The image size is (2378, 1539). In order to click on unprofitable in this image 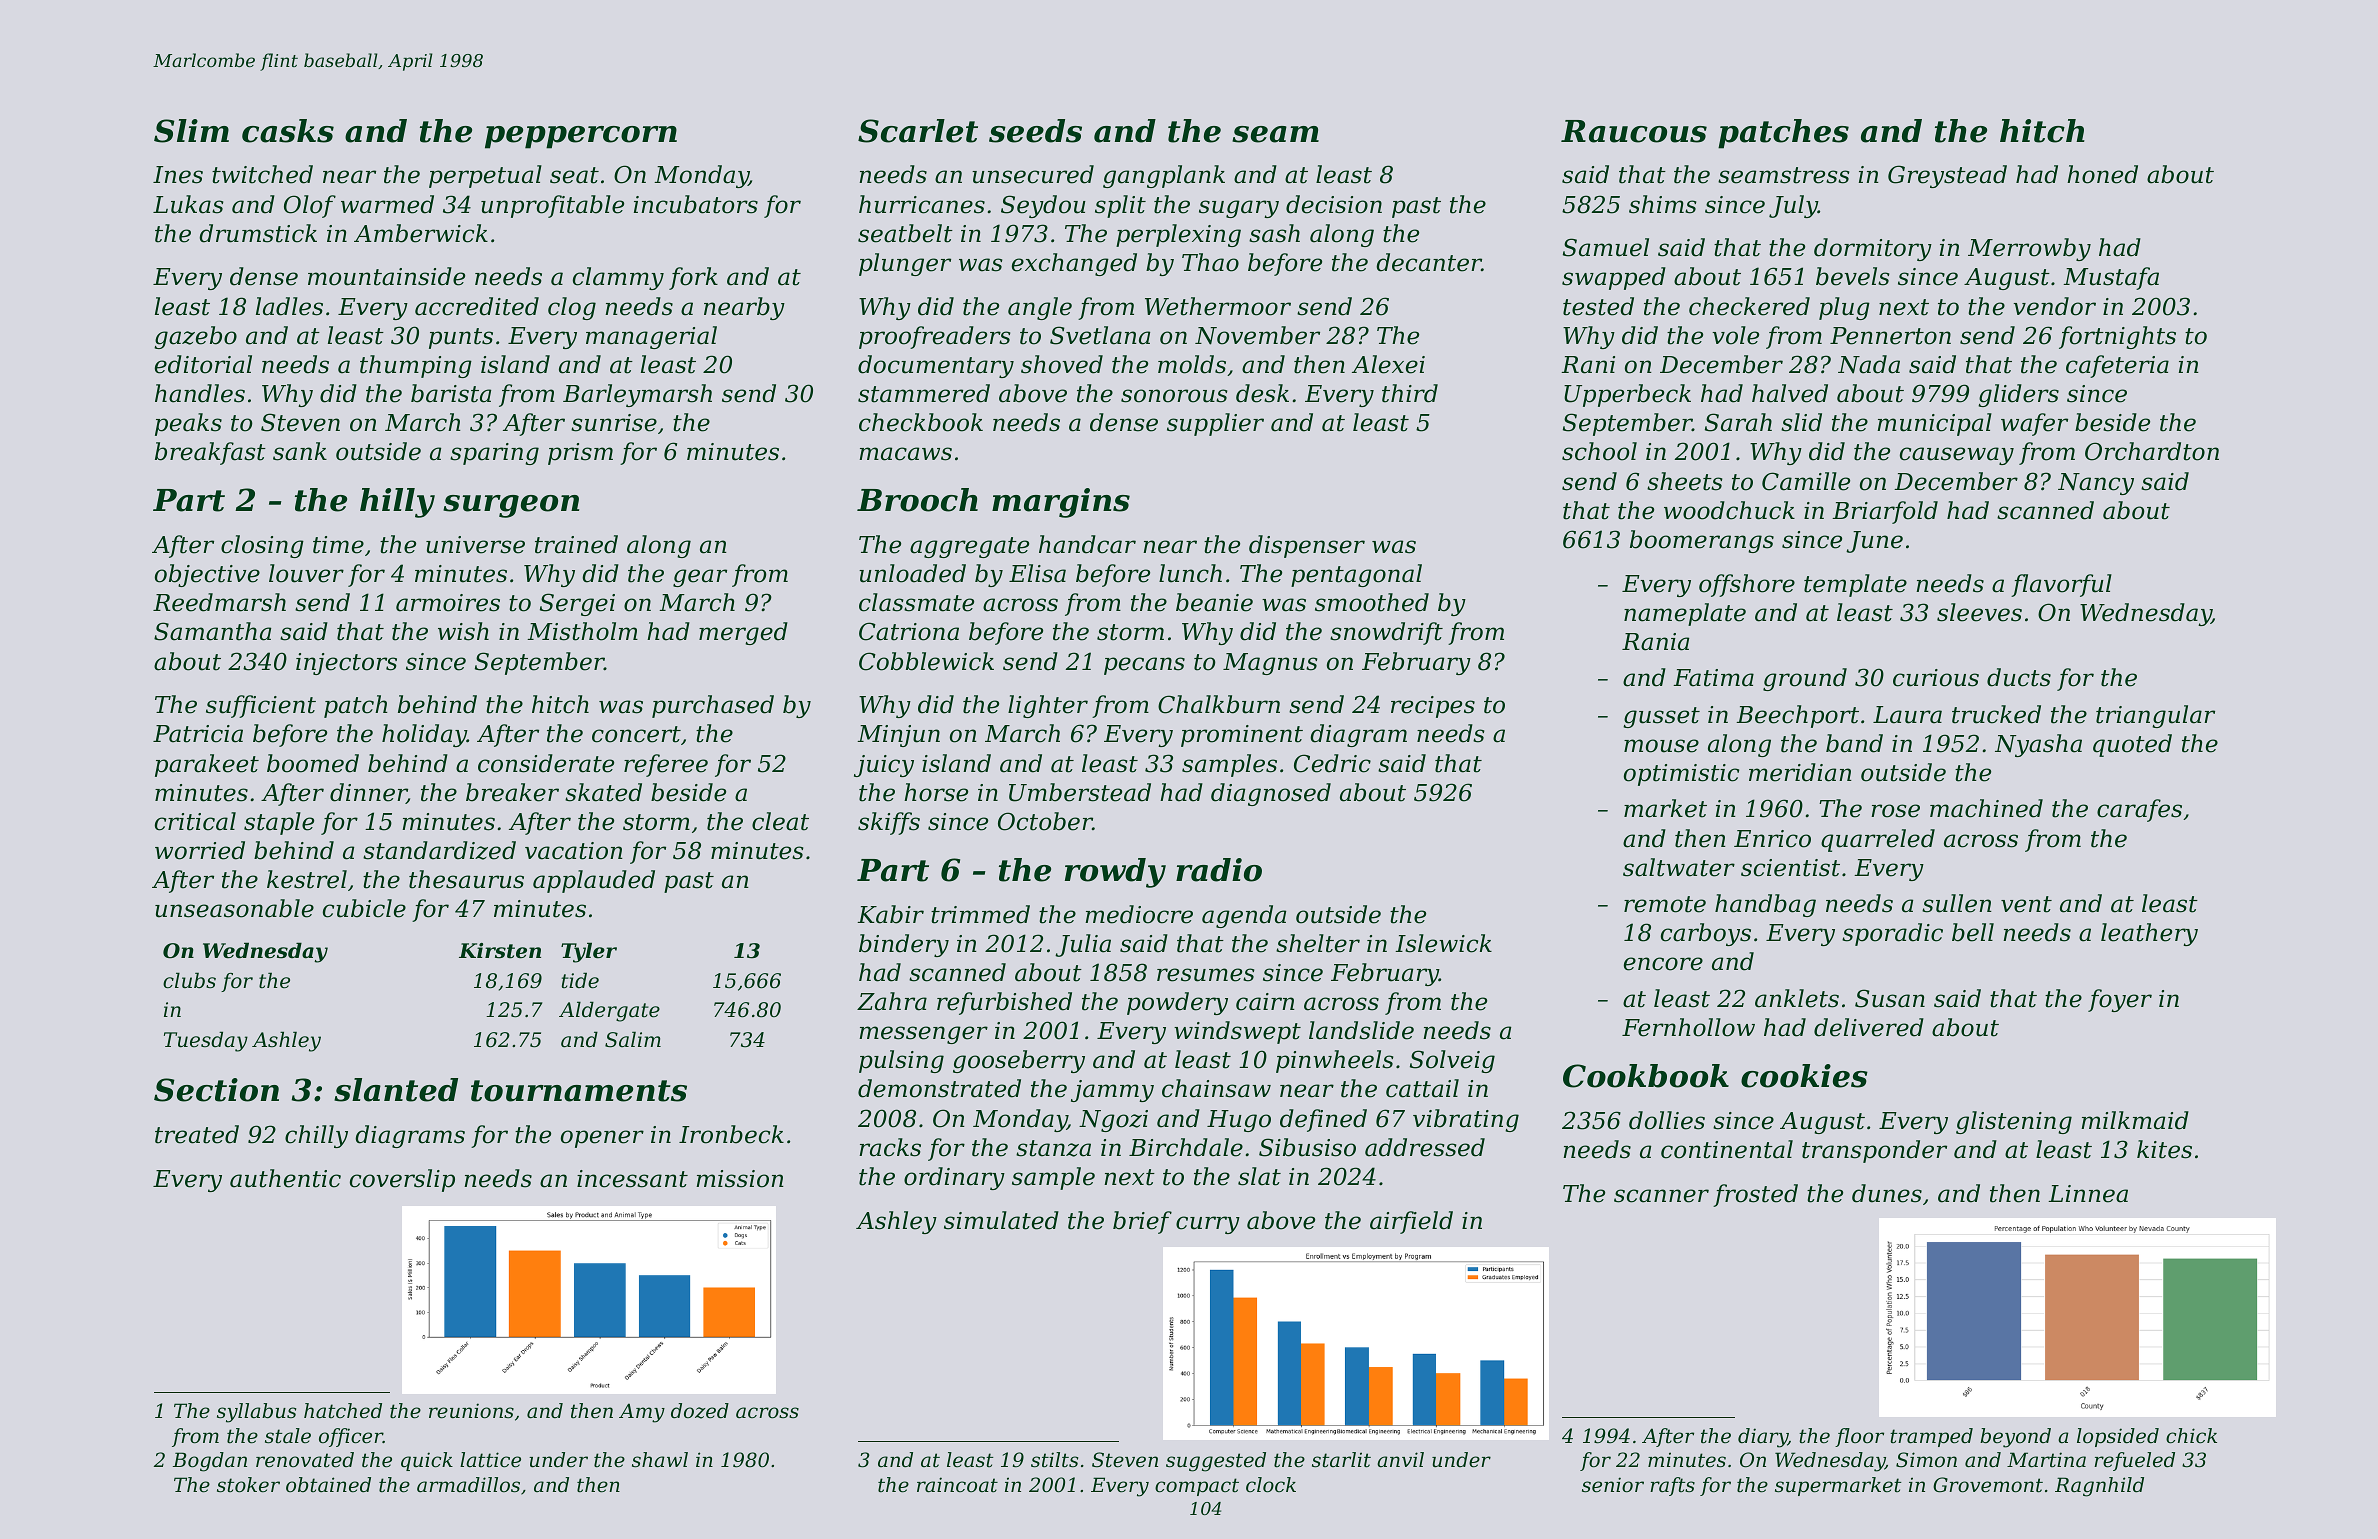, I will do `click(552, 206)`.
